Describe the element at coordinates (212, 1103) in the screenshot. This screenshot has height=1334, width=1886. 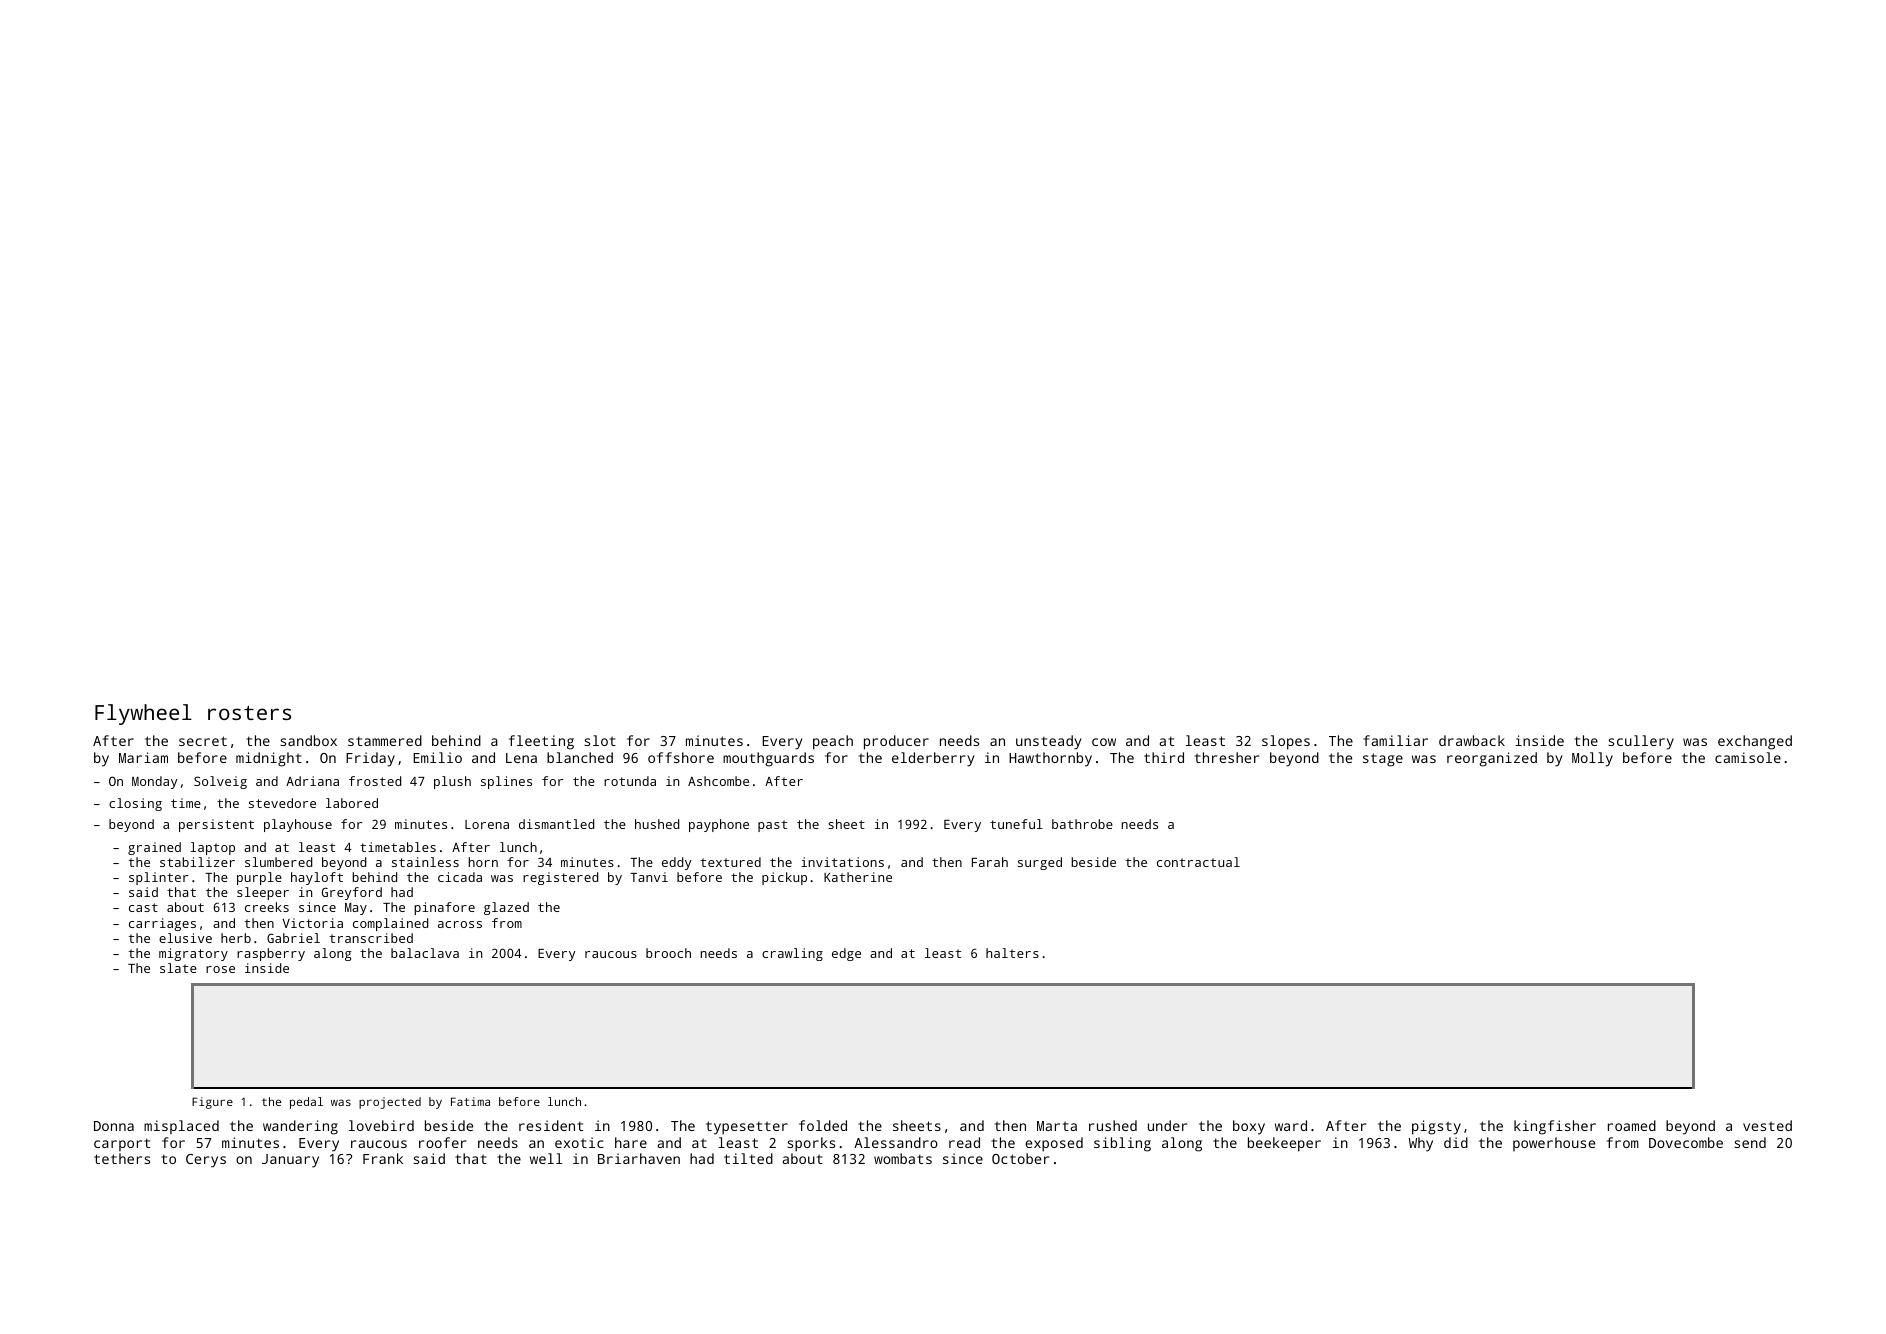
I see `Figure` at that location.
